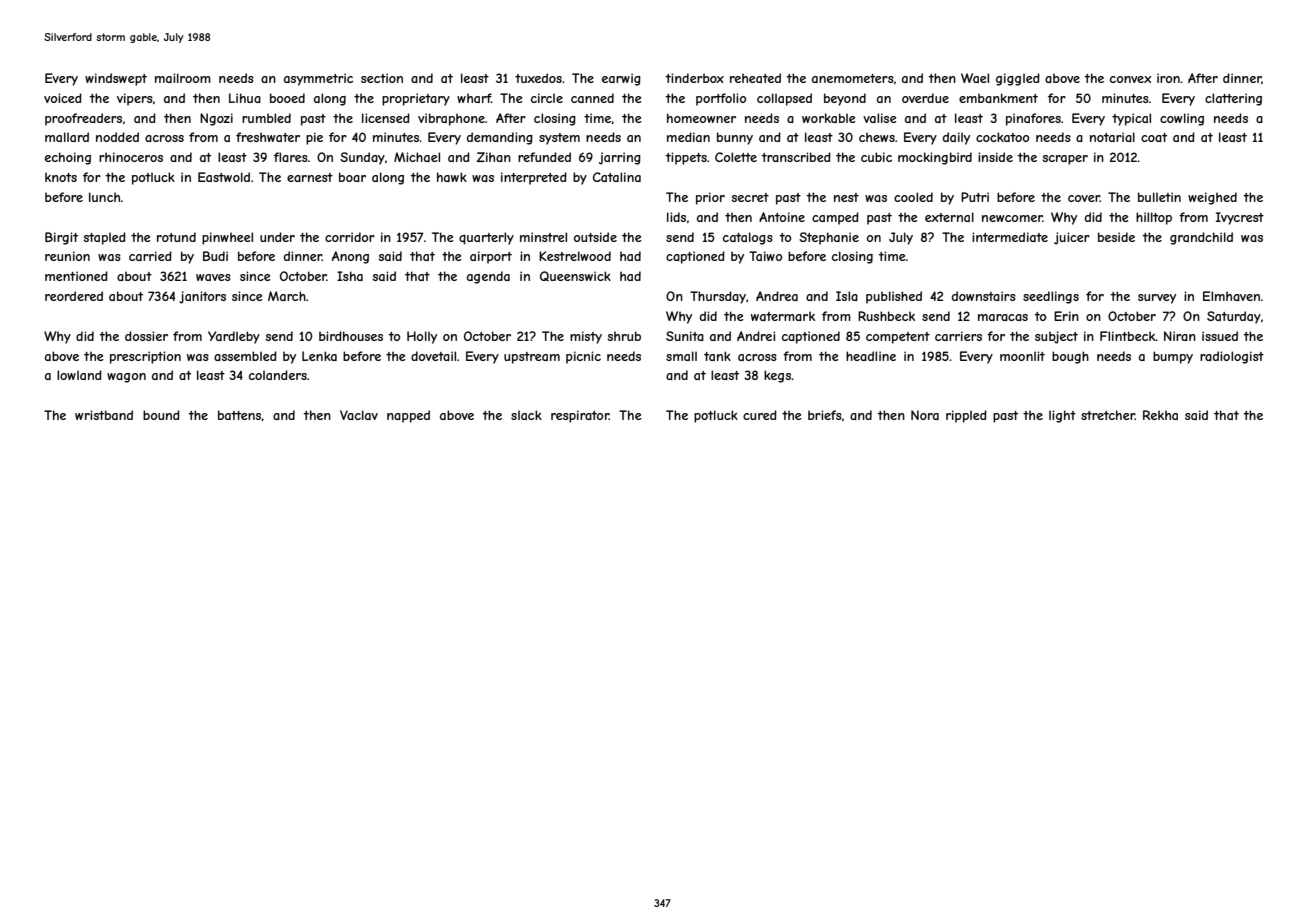 Image resolution: width=1308 pixels, height=924 pixels. What do you see at coordinates (486, 238) in the screenshot?
I see `quarterly` at bounding box center [486, 238].
